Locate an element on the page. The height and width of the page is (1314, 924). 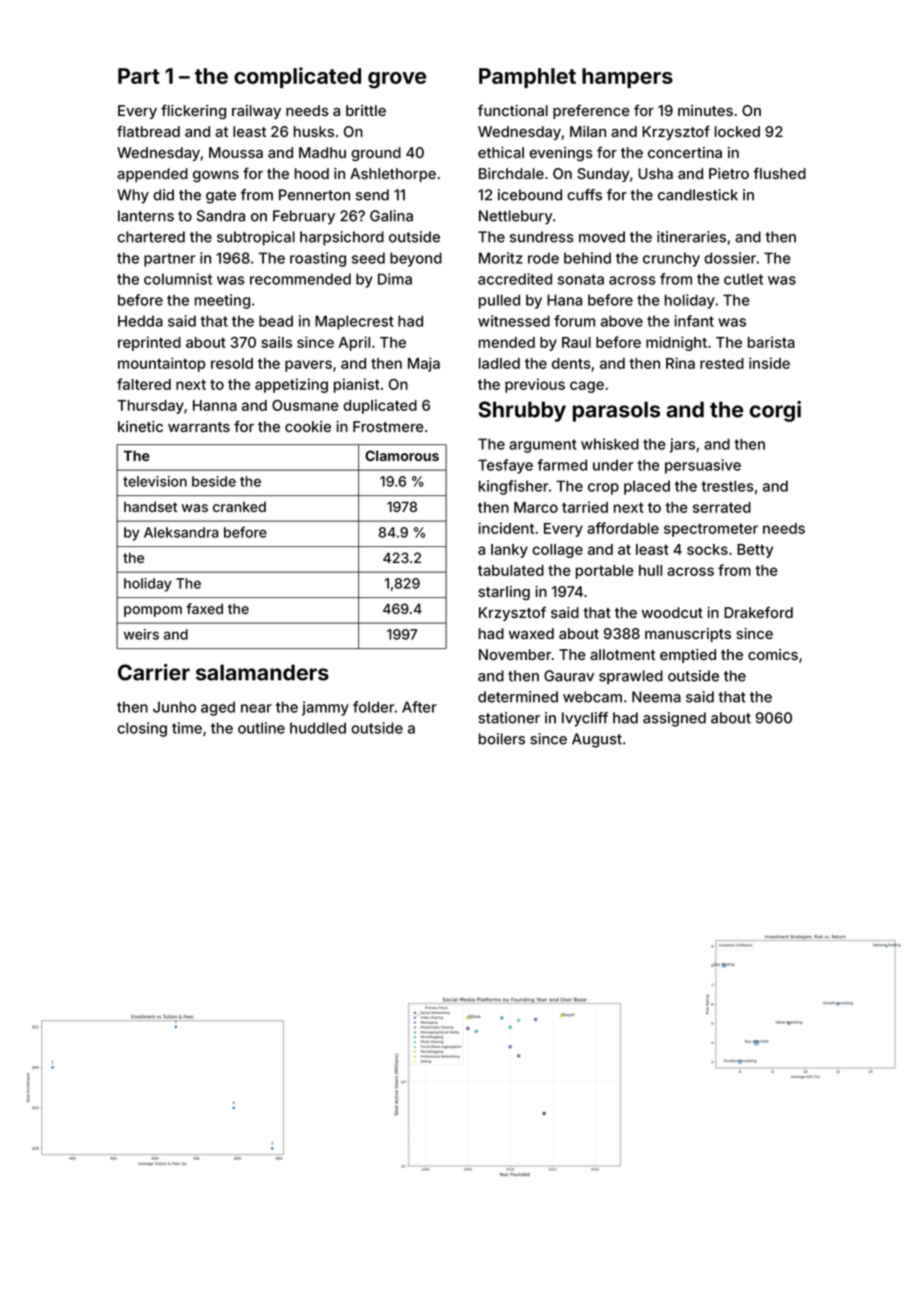
argument is located at coordinates (543, 446).
